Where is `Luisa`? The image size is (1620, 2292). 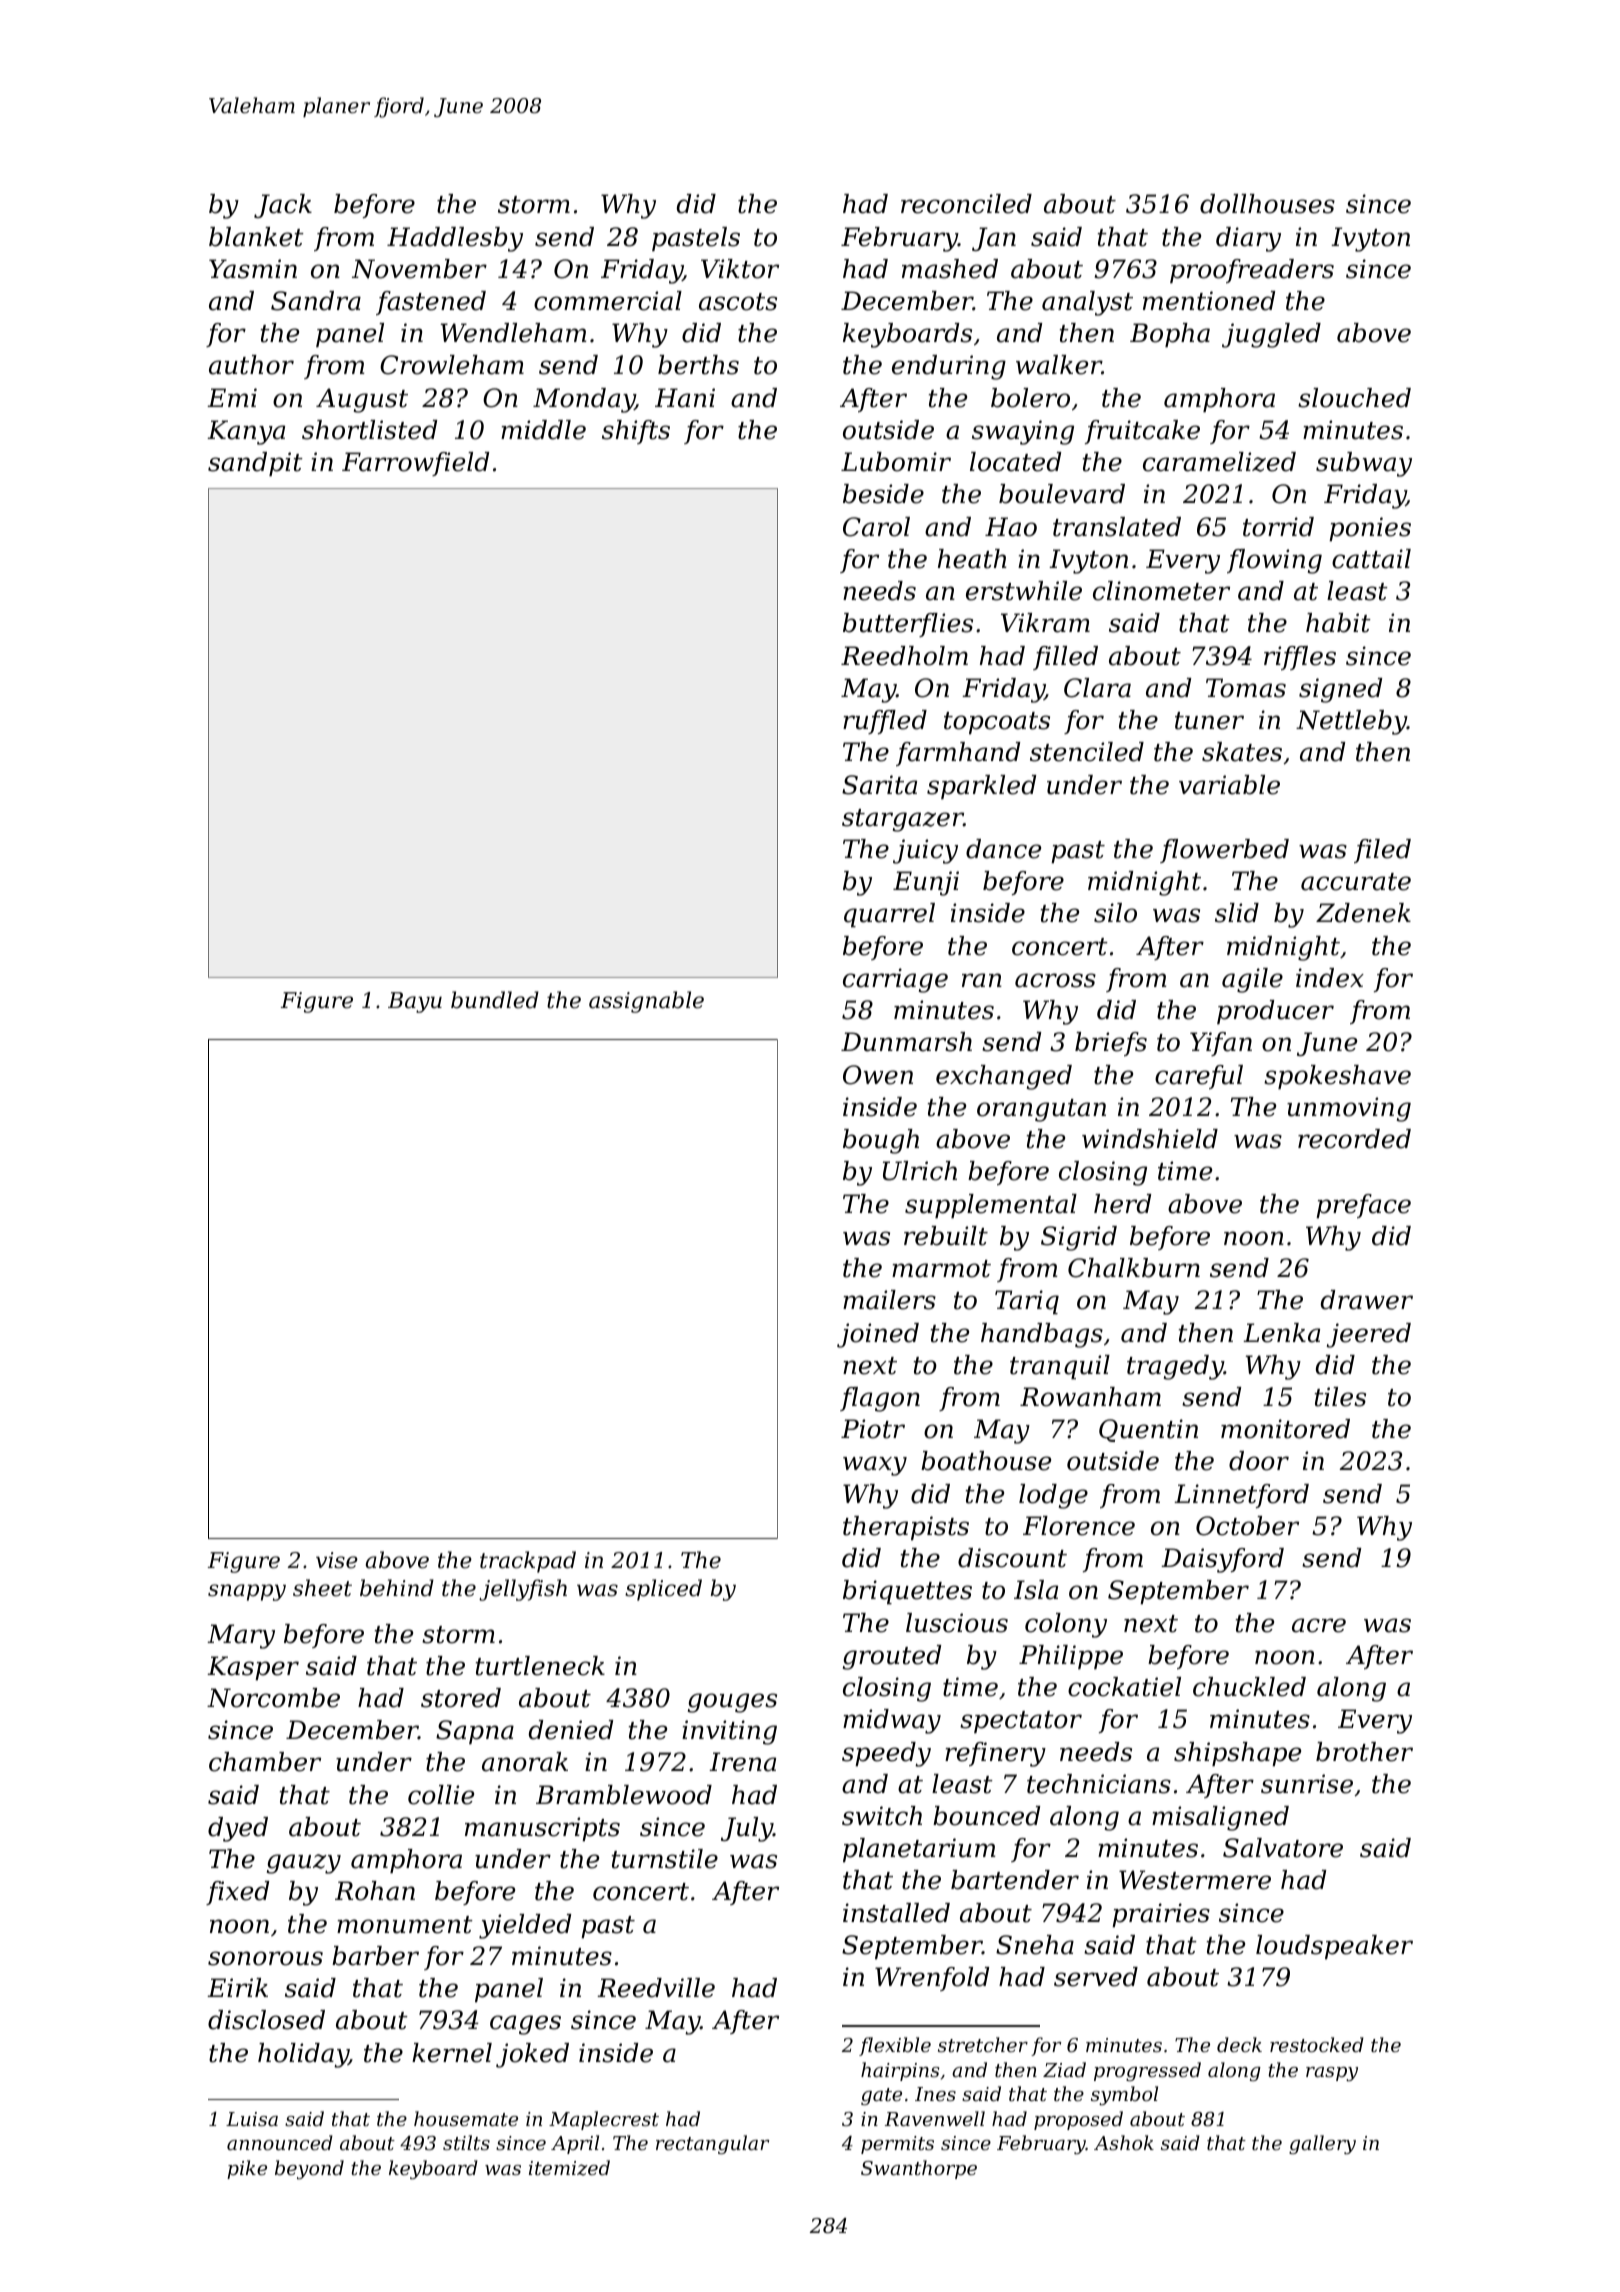
Luisa is located at coordinates (252, 2119).
